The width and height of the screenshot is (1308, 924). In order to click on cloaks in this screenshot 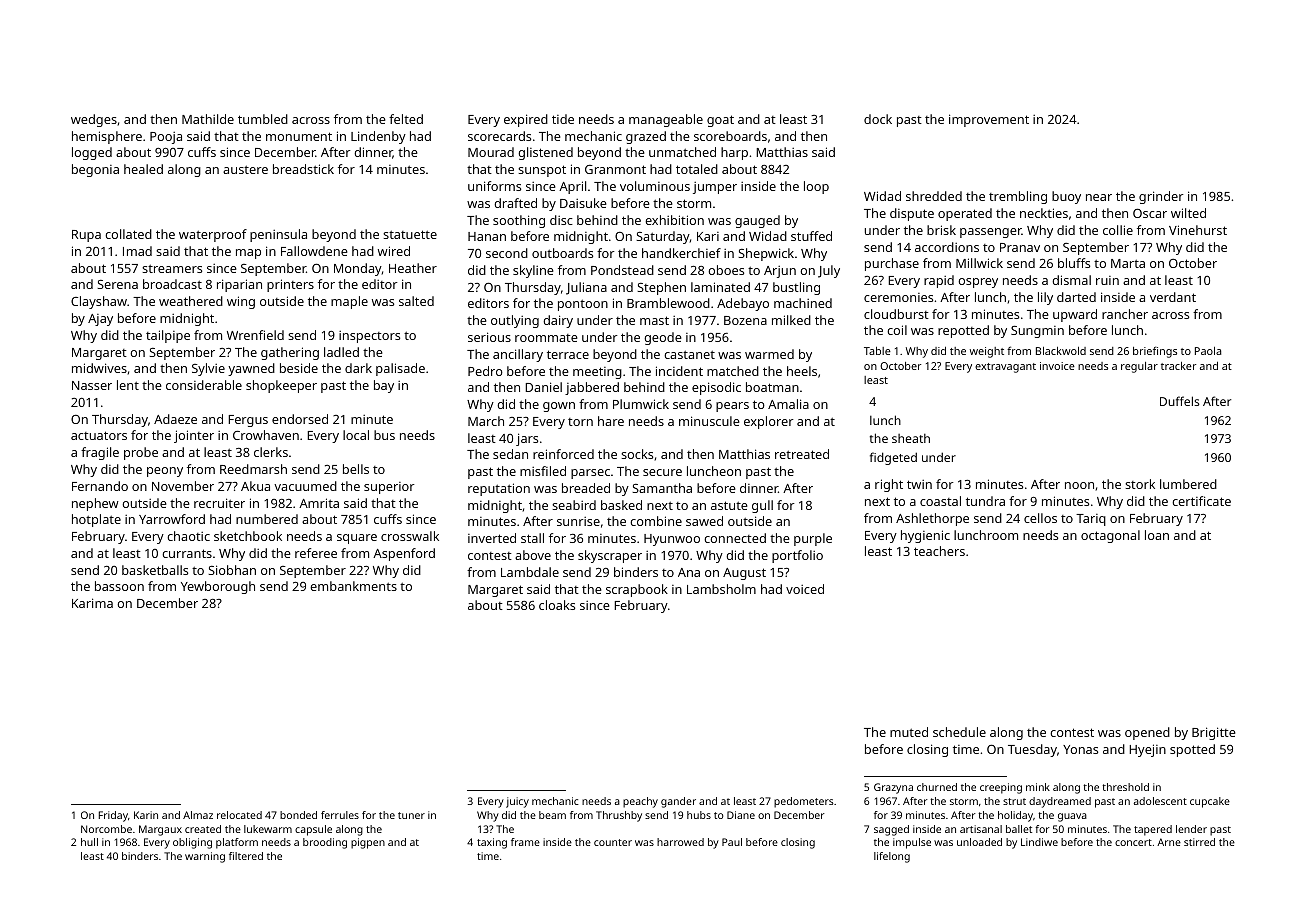, I will do `click(557, 605)`.
